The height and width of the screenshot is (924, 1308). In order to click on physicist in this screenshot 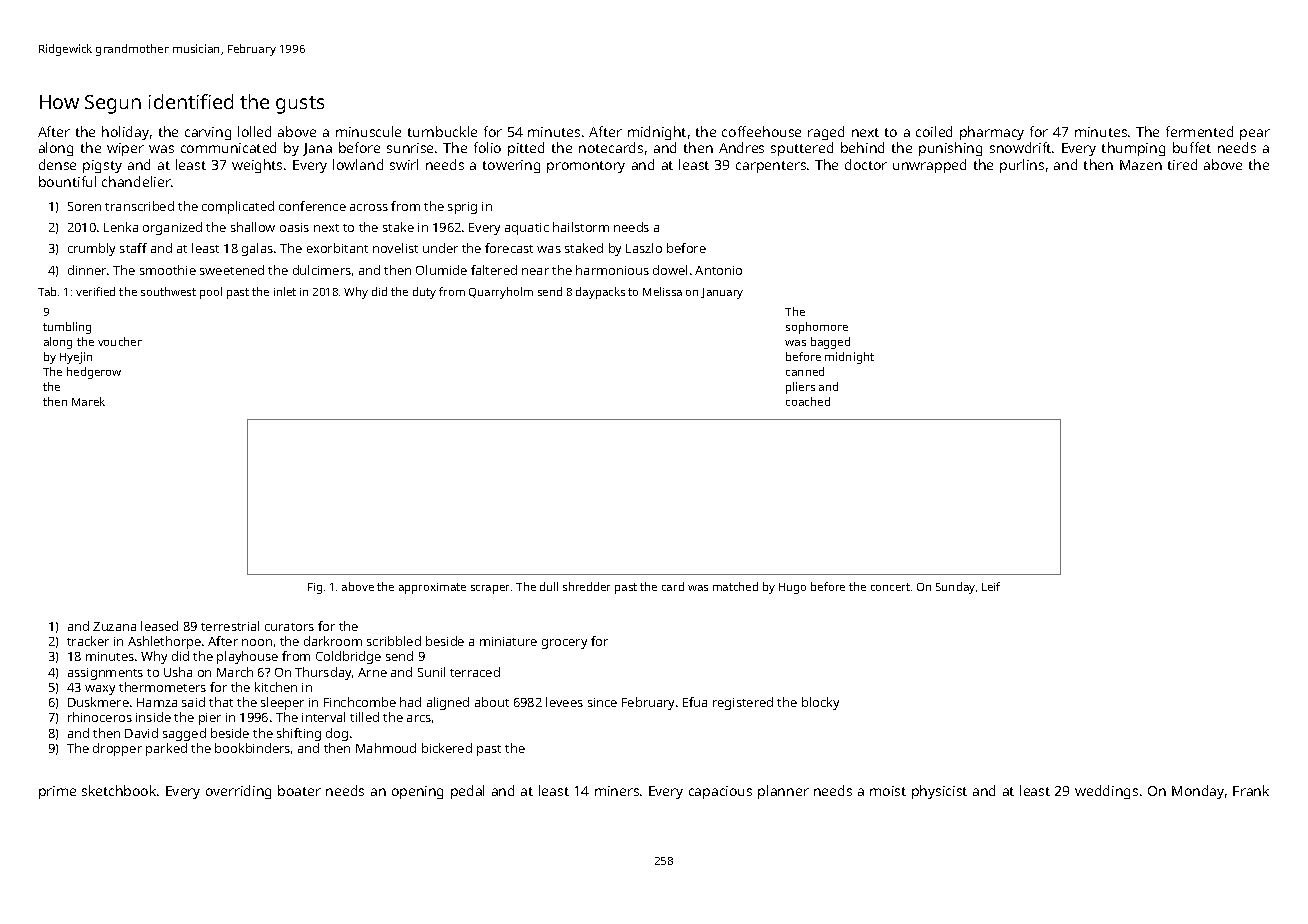, I will do `click(939, 792)`.
